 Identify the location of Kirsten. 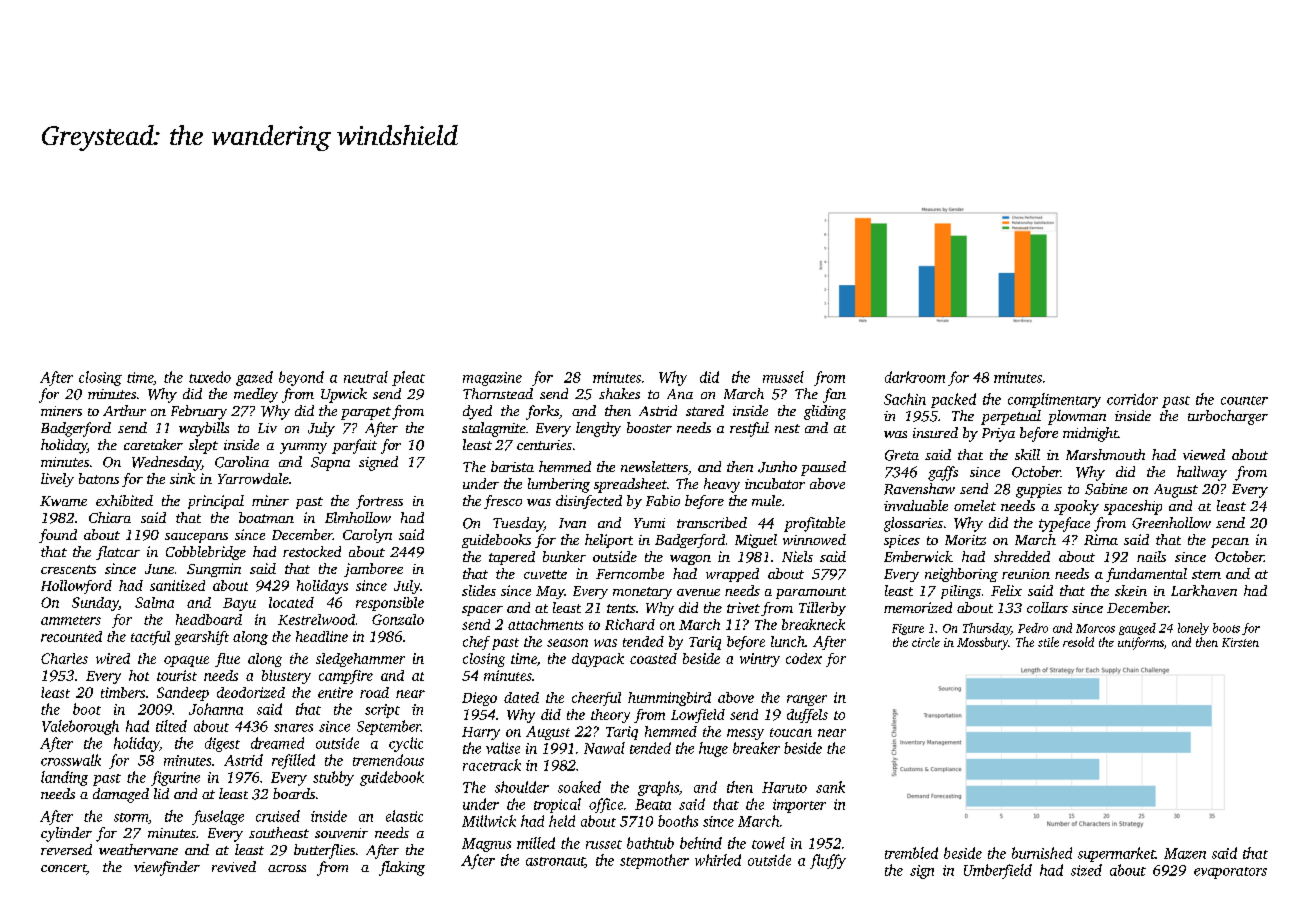
(1240, 642).
